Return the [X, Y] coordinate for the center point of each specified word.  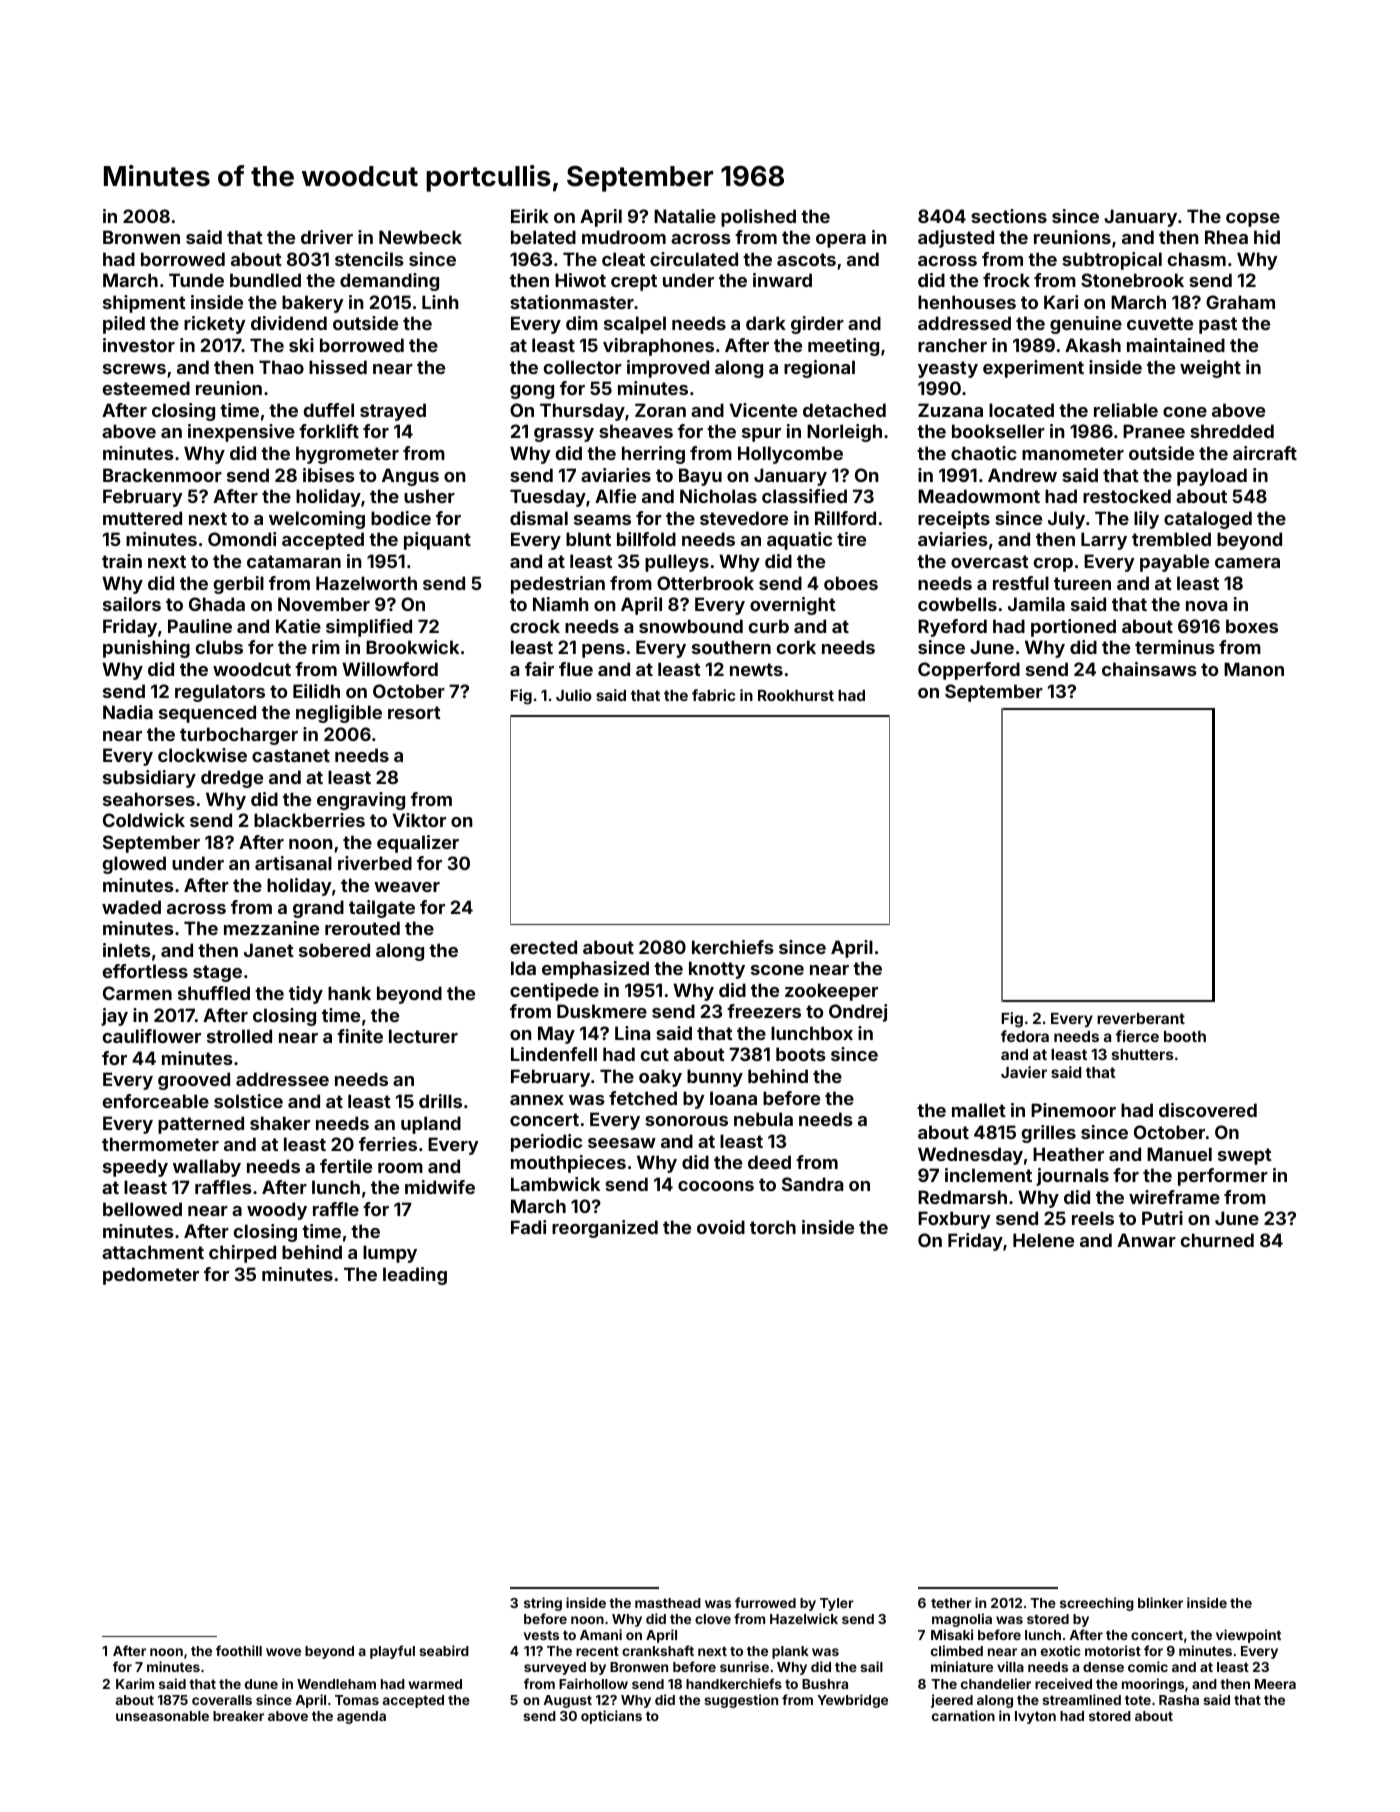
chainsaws [1149, 669]
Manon [1254, 669]
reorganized [605, 1229]
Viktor [419, 820]
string [543, 1604]
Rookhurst [796, 695]
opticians [611, 1717]
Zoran [660, 410]
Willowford [390, 669]
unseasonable [162, 1716]
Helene [1043, 1240]
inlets [127, 950]
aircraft [1265, 453]
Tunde [196, 280]
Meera [1275, 1684]
